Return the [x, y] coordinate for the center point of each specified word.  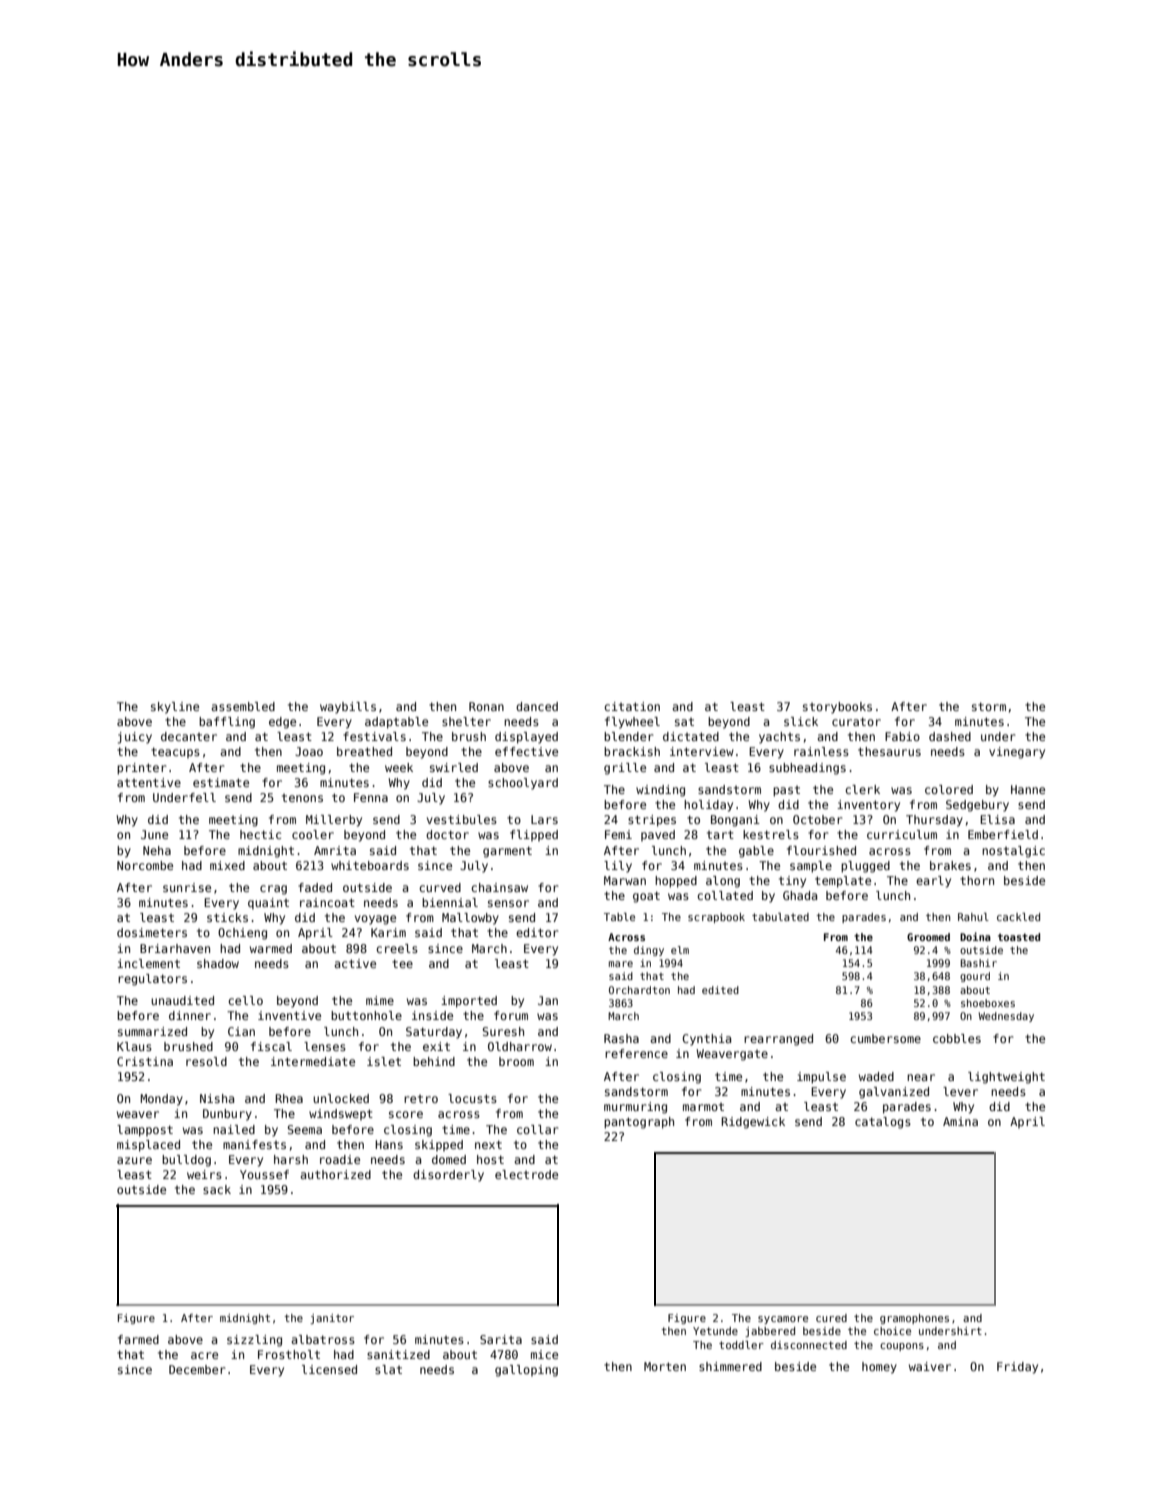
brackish [632, 751]
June [154, 834]
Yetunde [715, 1331]
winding [660, 791]
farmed [138, 1339]
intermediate [313, 1061]
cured [831, 1318]
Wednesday [1006, 1017]
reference [636, 1053]
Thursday [934, 821]
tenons [302, 798]
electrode [526, 1174]
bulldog [186, 1161]
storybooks [837, 708]
